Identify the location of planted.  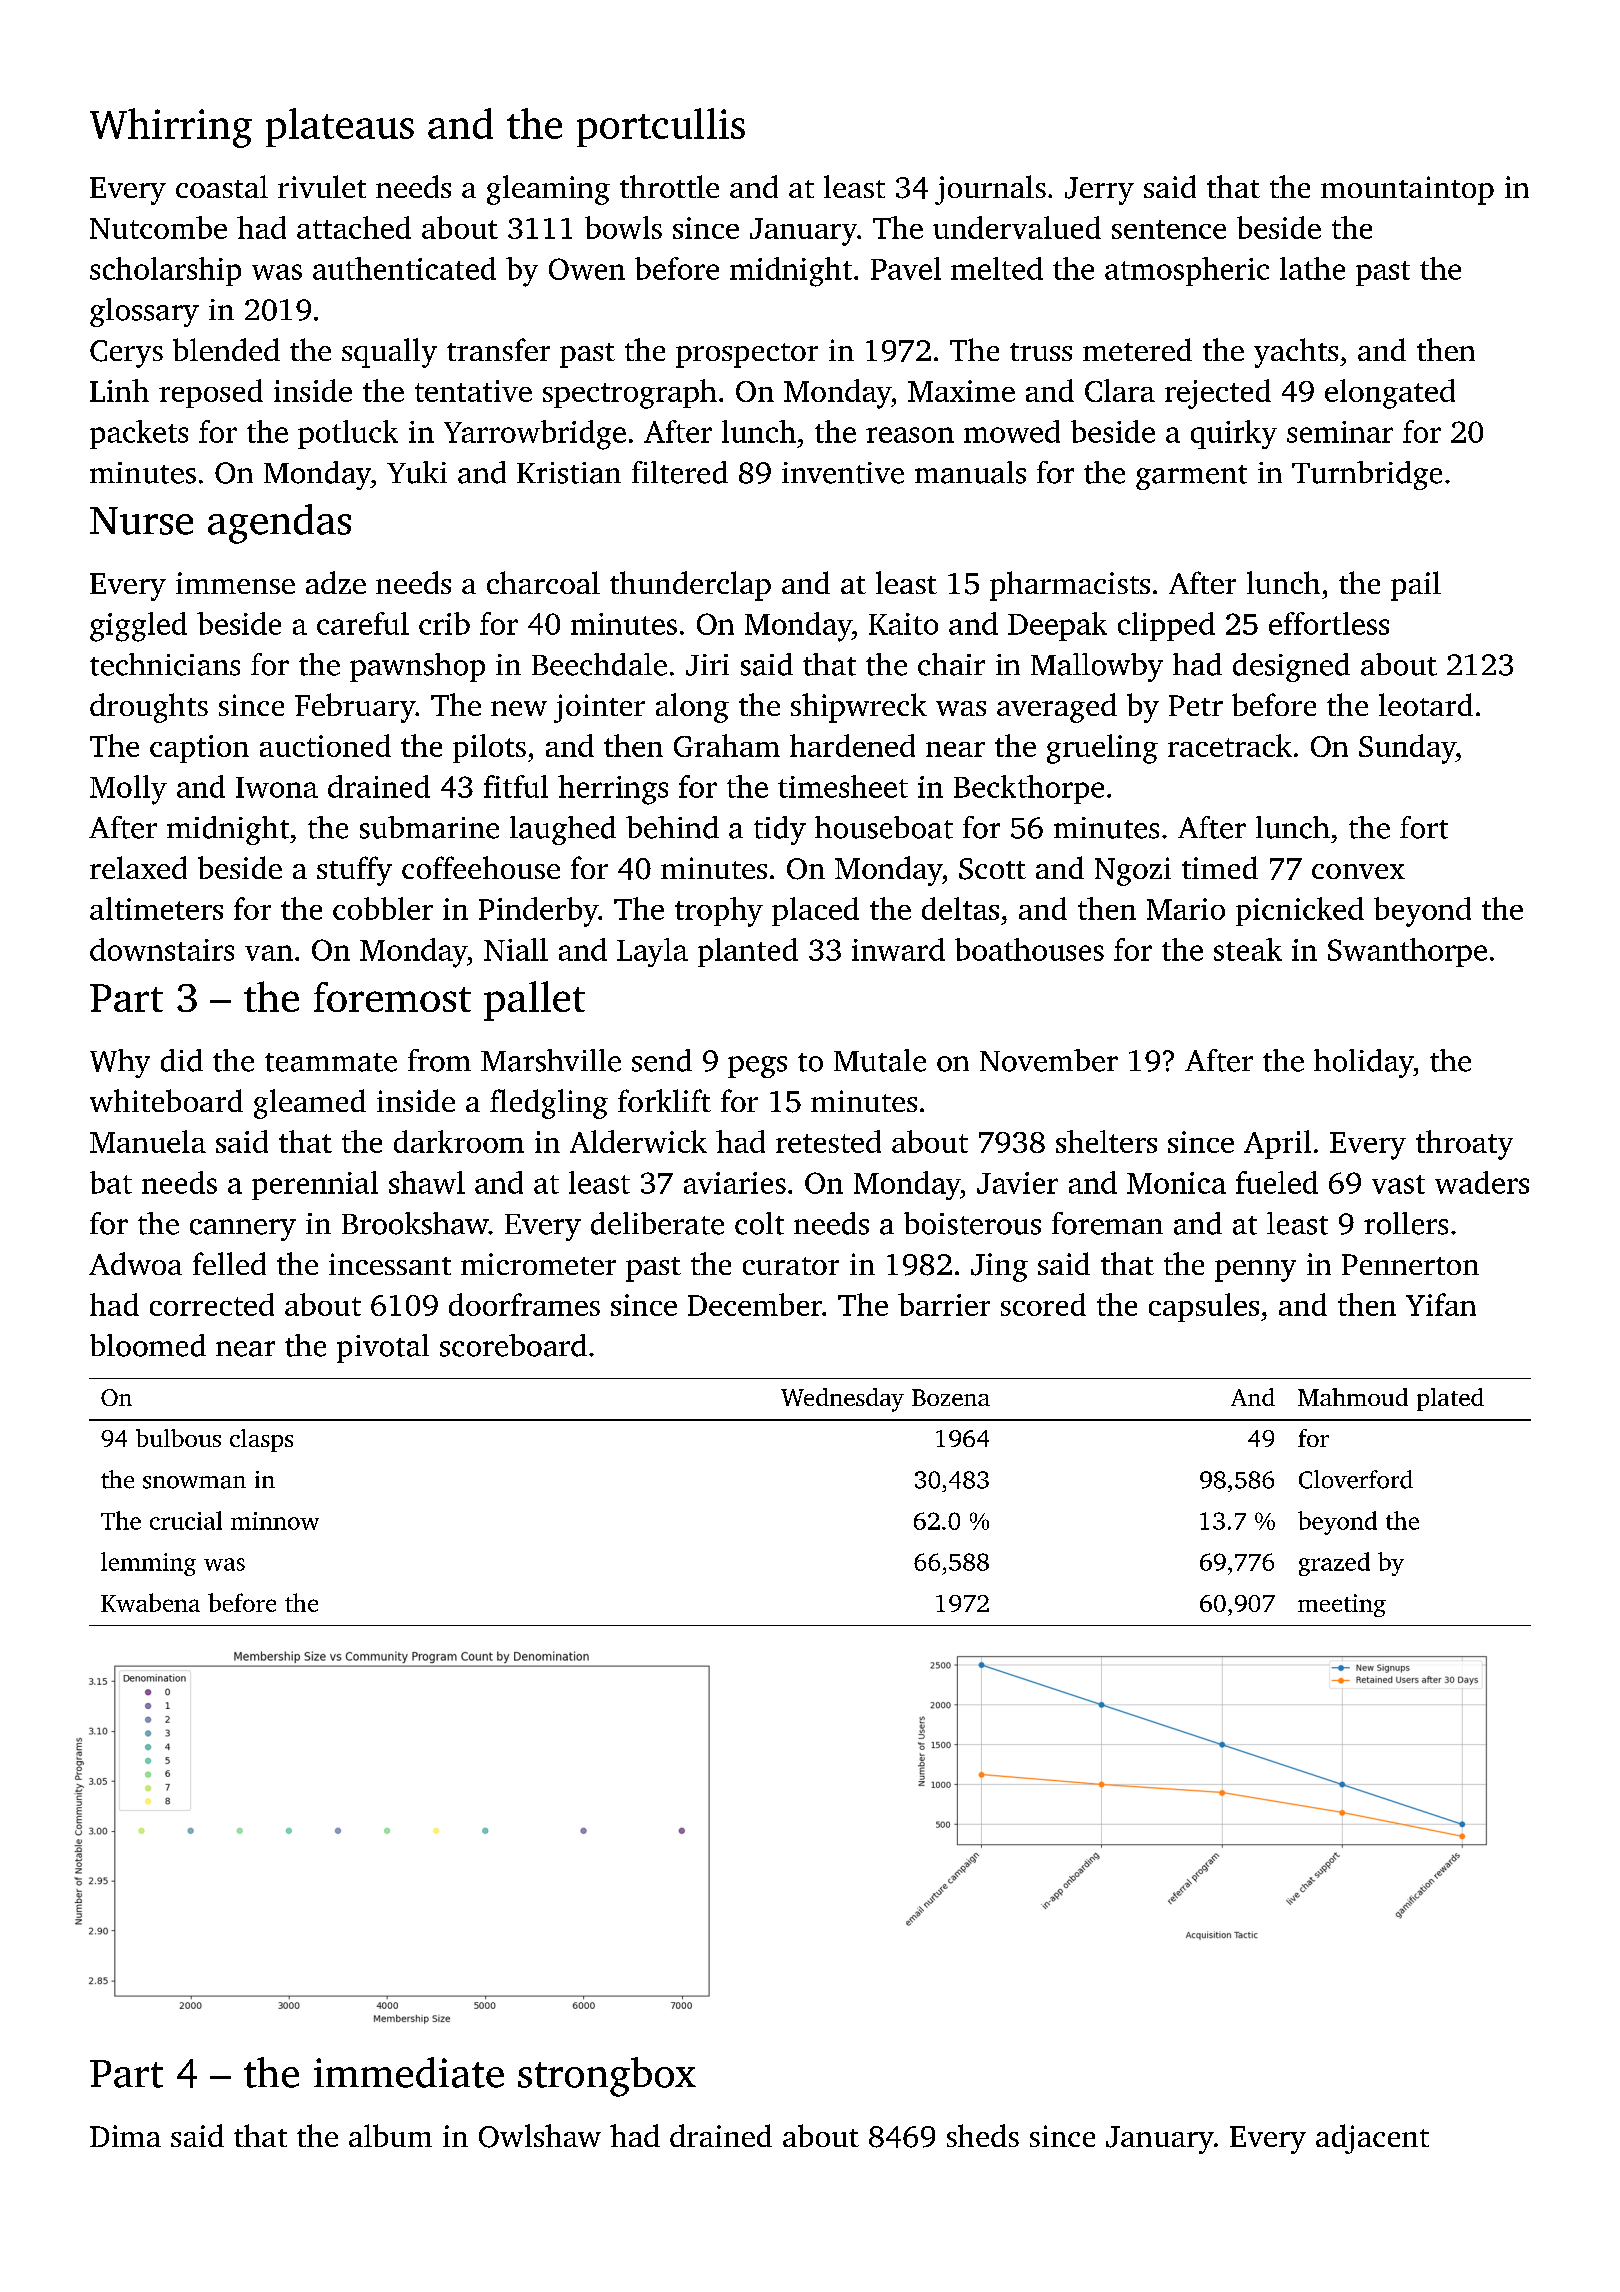
(748, 952).
